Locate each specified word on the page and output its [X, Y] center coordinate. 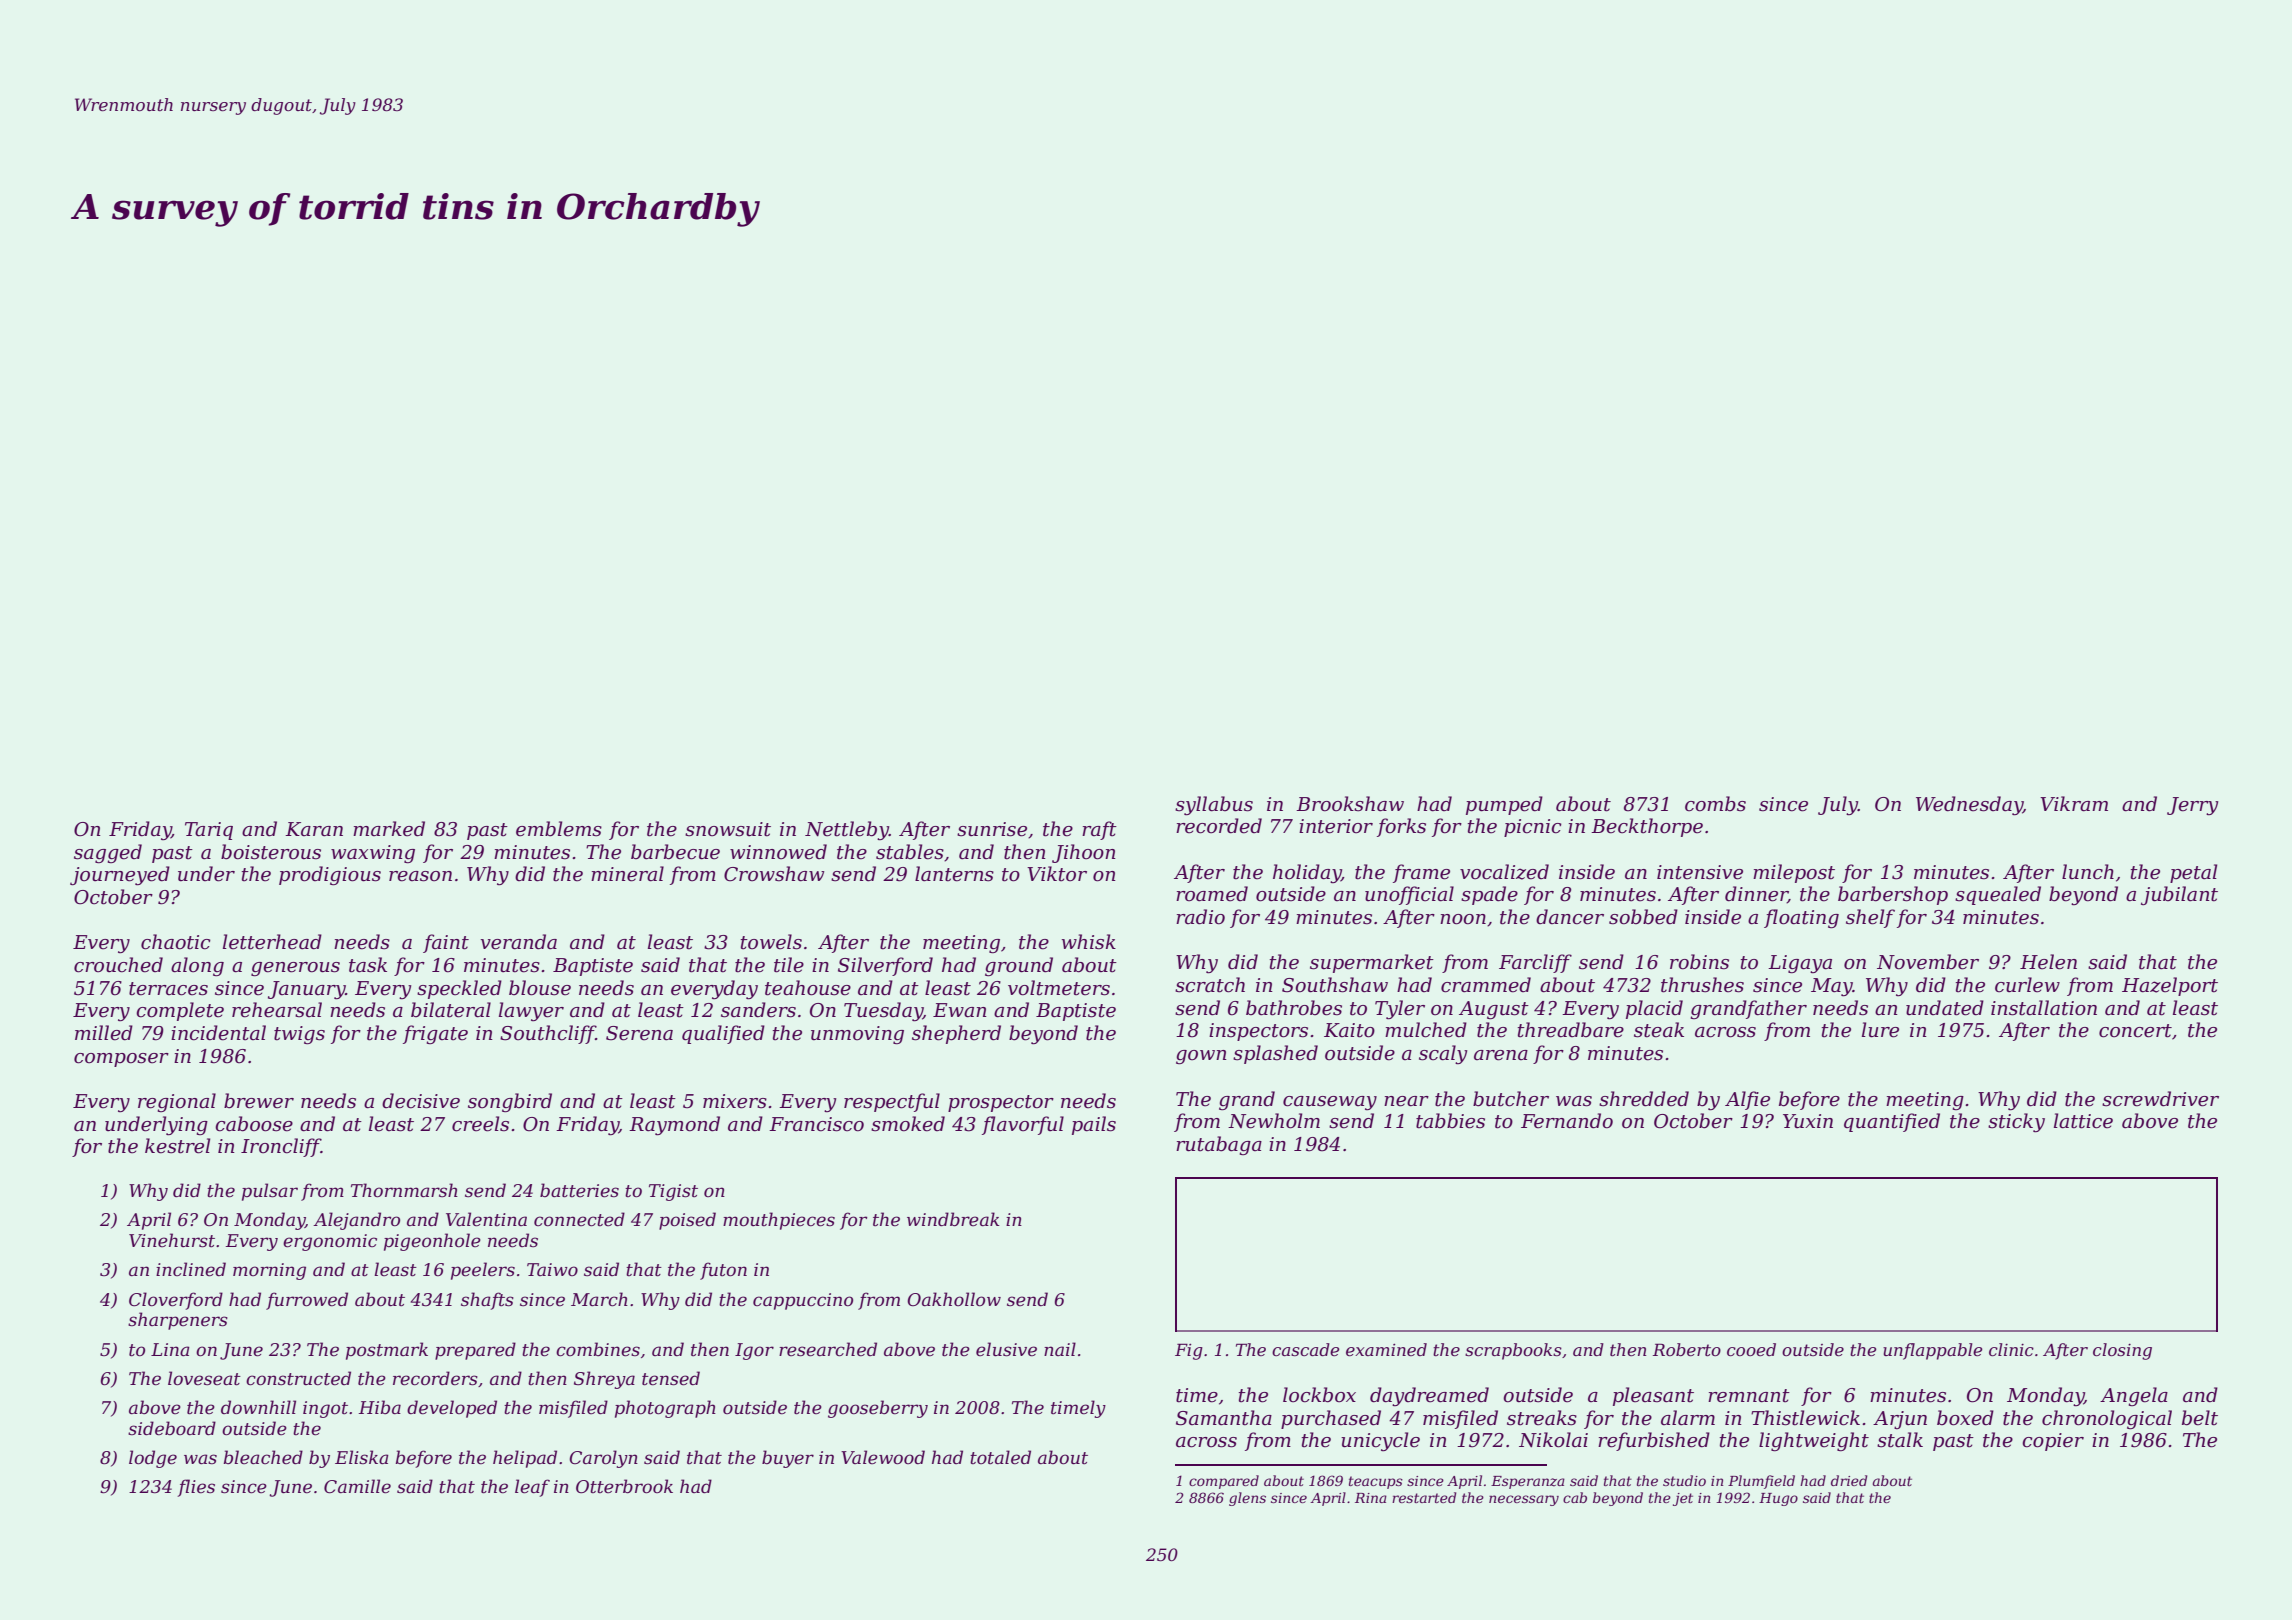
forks [1401, 827]
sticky [2016, 1123]
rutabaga [1219, 1145]
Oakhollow [954, 1299]
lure [1880, 1030]
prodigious [330, 875]
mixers [735, 1101]
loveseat [204, 1378]
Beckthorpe [1647, 827]
